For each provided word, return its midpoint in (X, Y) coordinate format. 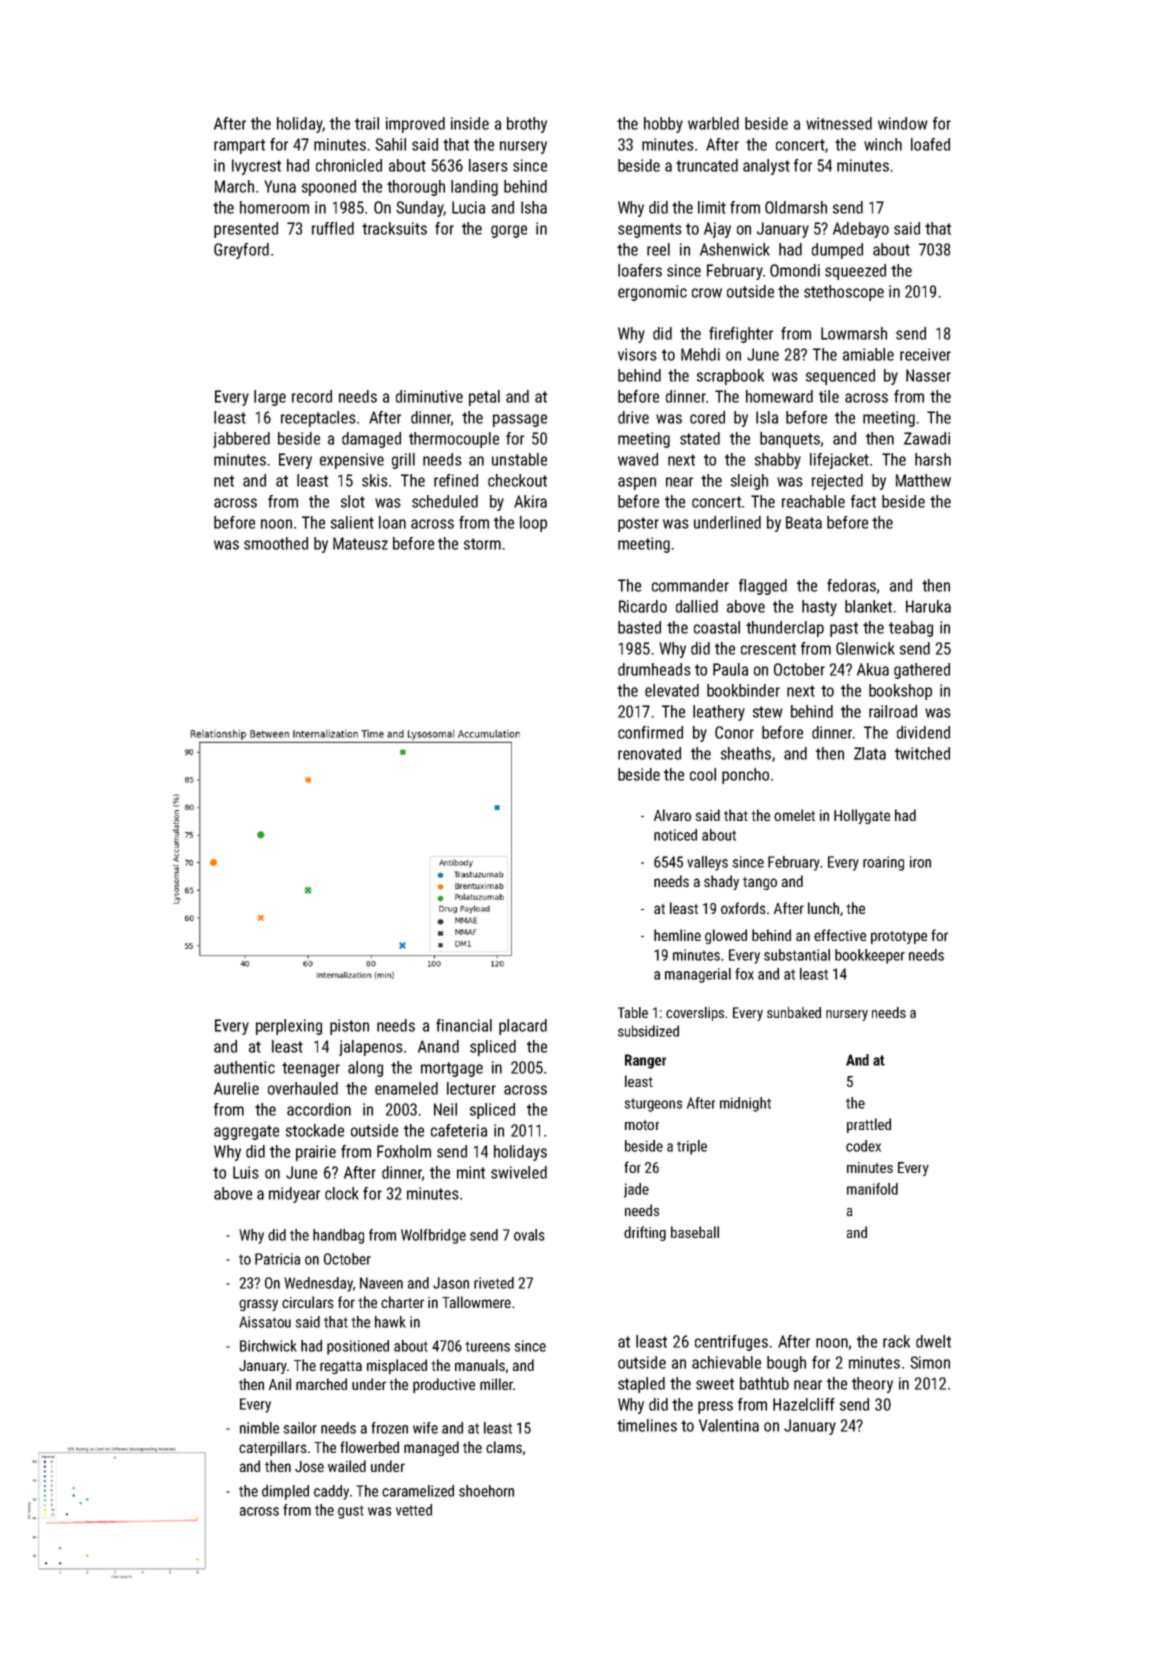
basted (639, 627)
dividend (923, 732)
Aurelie (236, 1088)
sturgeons (653, 1105)
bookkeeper (870, 956)
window (903, 123)
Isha (534, 207)
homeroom (274, 207)
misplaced (397, 1366)
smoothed (276, 543)
